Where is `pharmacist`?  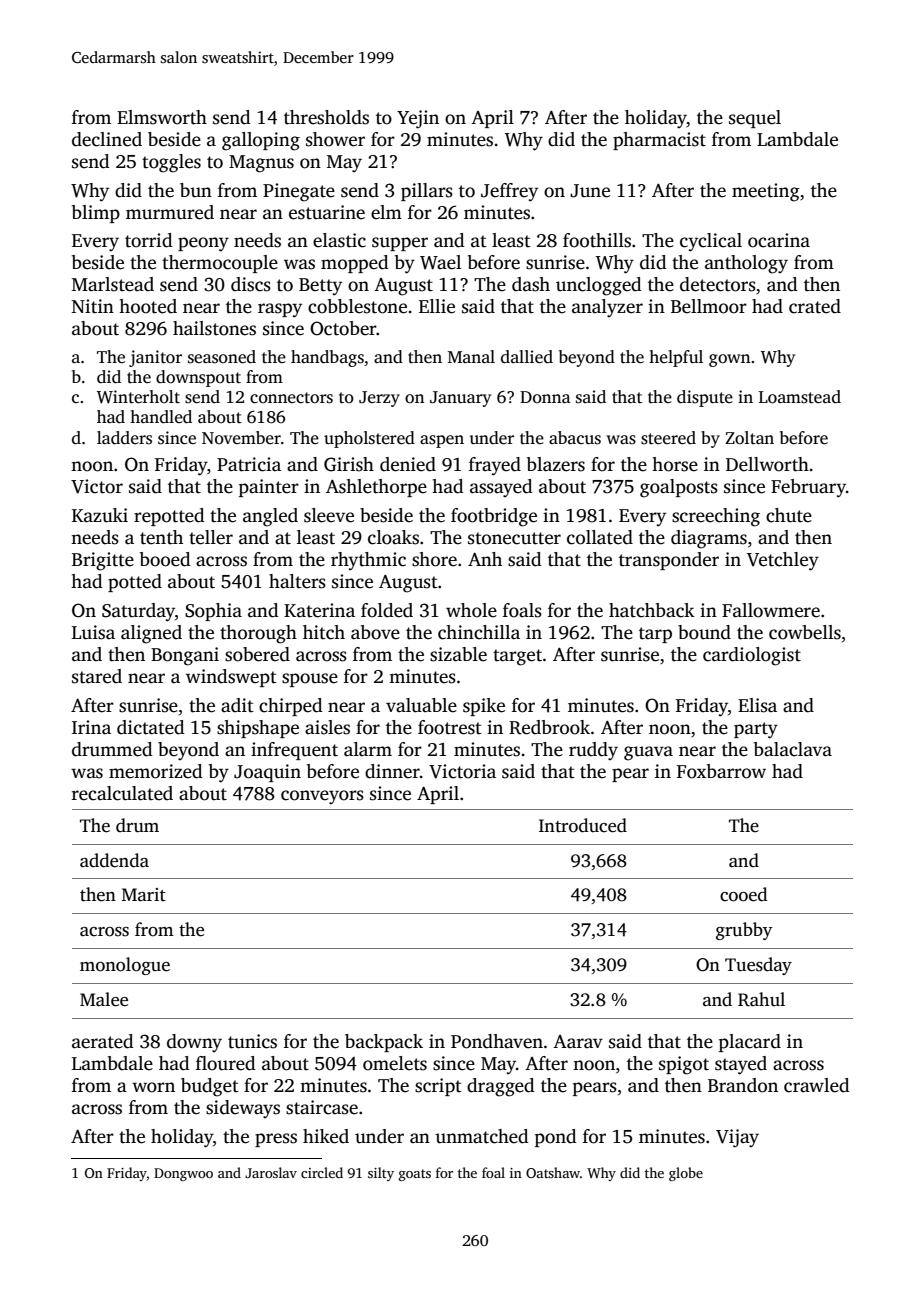
pharmacist is located at coordinates (659, 141).
